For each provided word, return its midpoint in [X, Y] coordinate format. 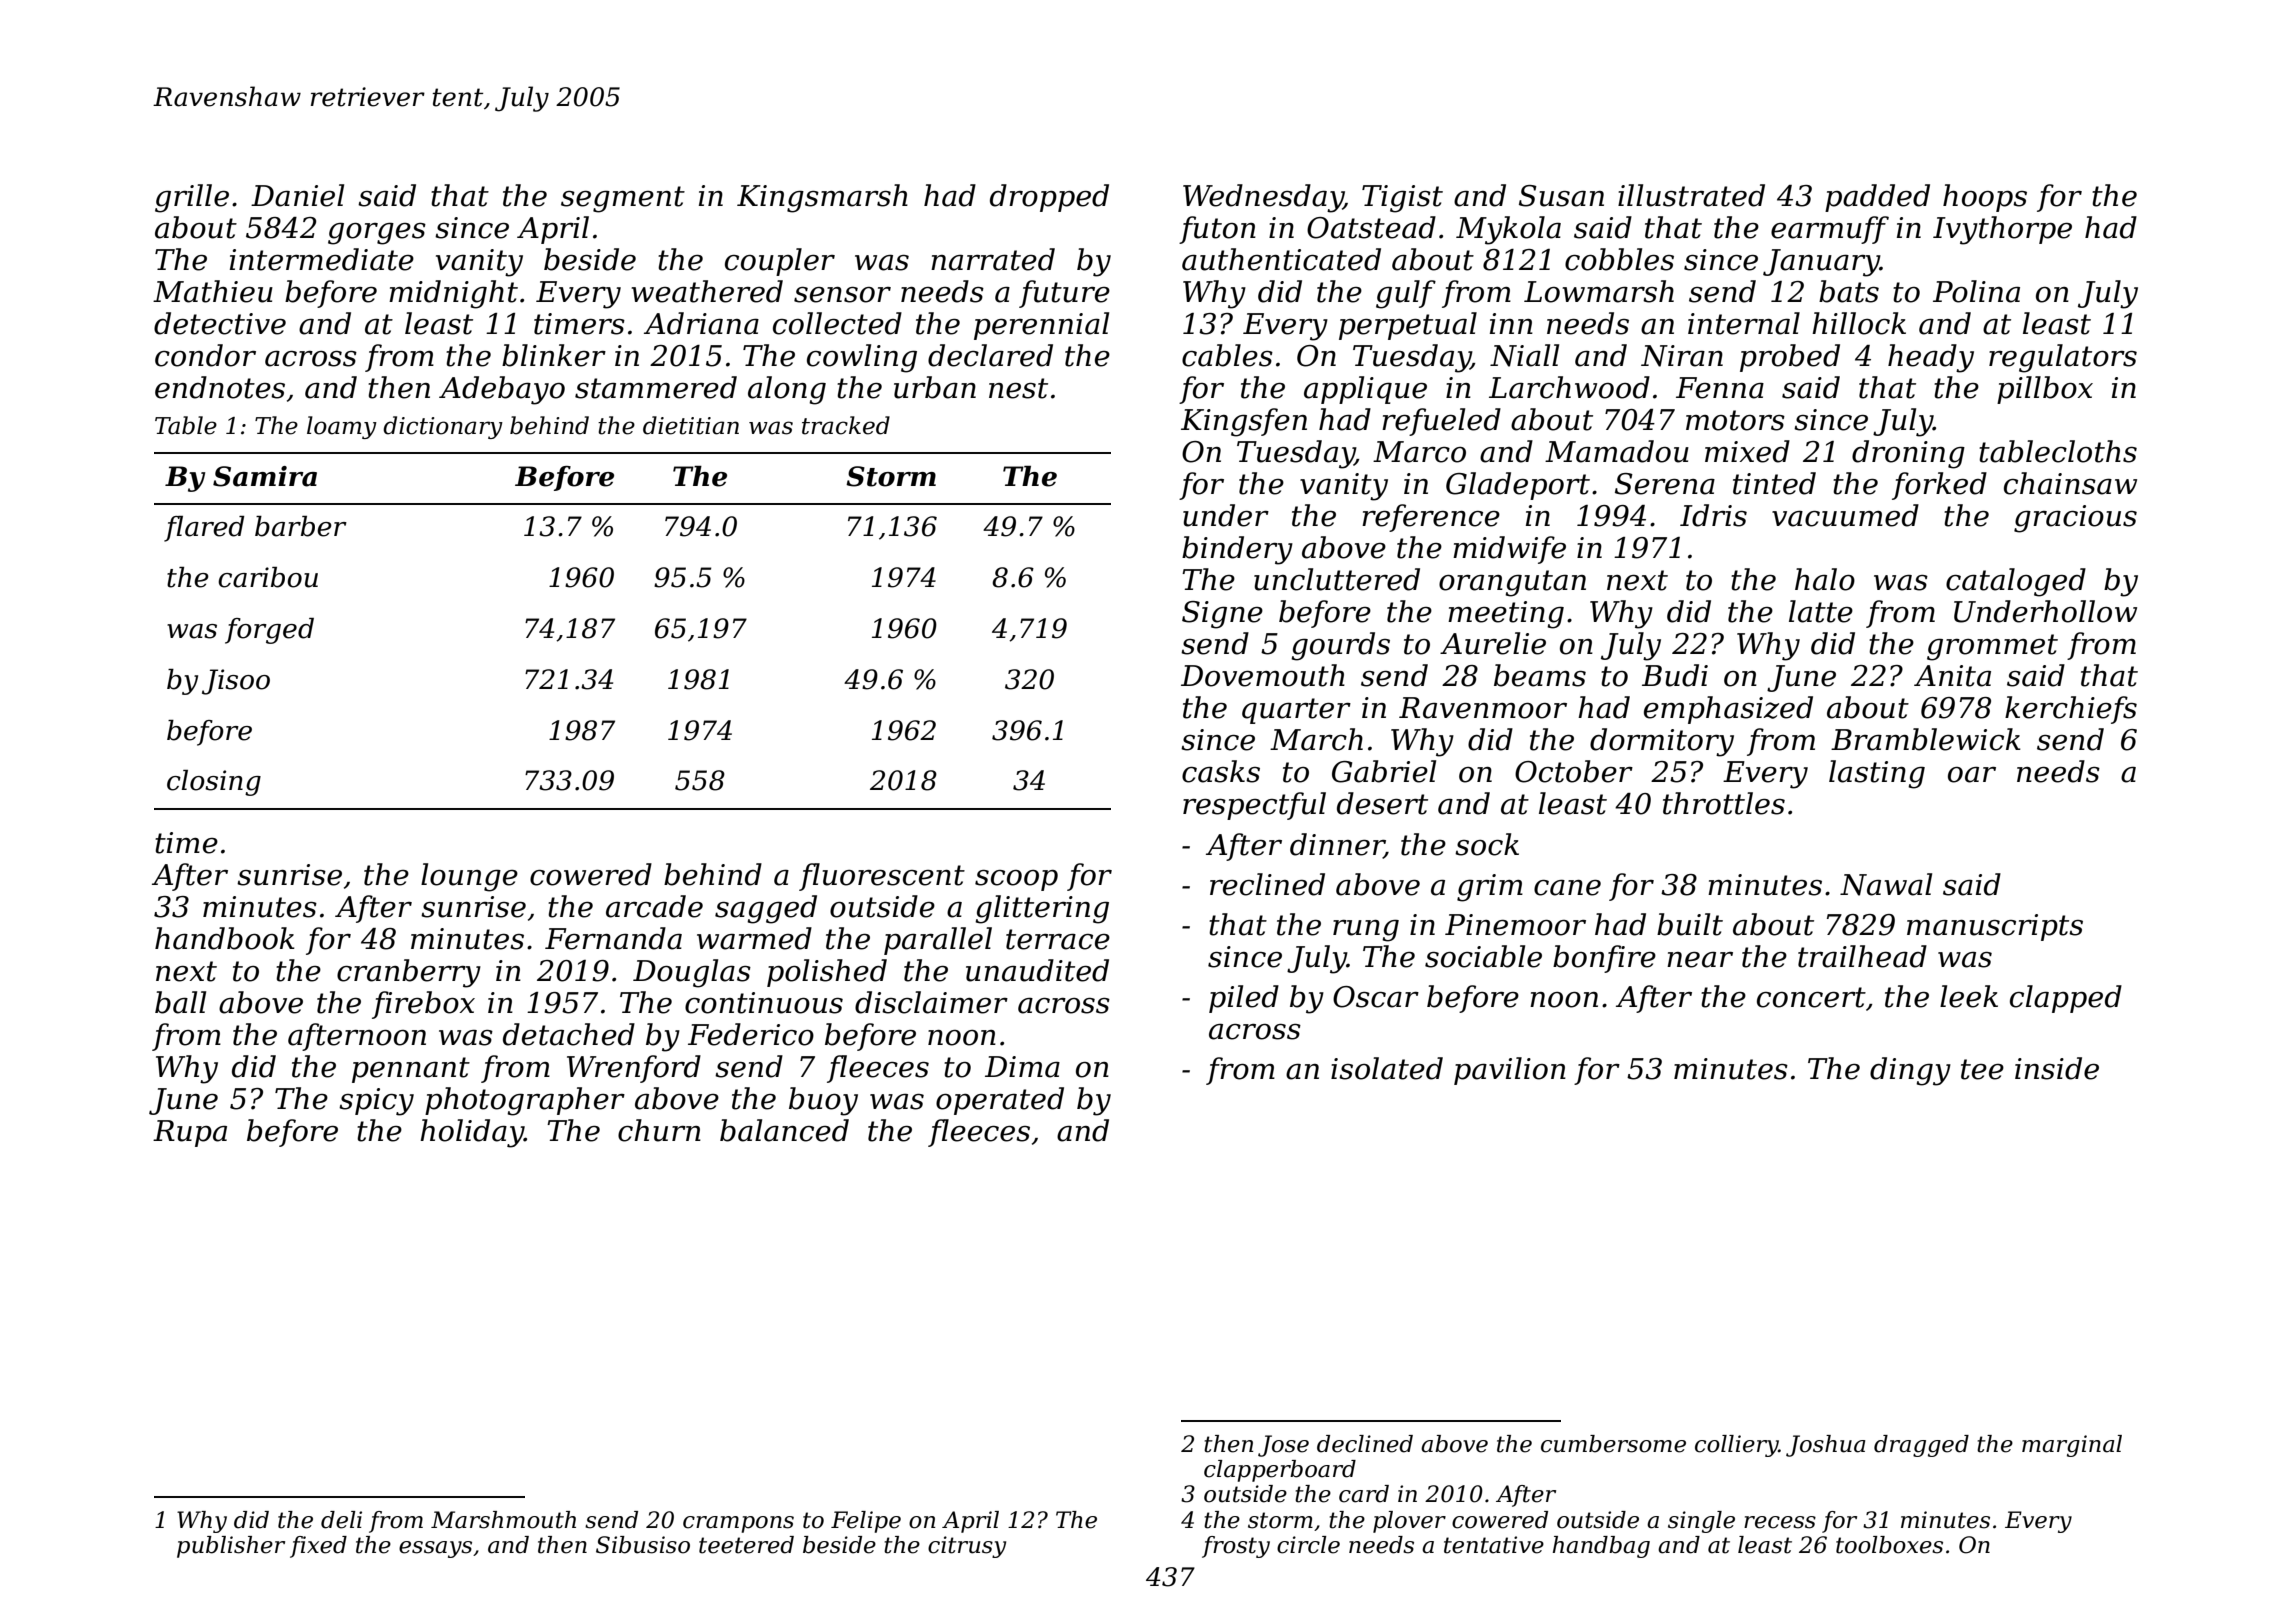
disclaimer [931, 1002]
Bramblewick [1926, 739]
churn [659, 1130]
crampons [738, 1524]
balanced [784, 1130]
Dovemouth [1263, 675]
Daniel [297, 195]
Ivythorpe [2002, 230]
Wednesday [1263, 198]
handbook [225, 938]
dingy [1910, 1071]
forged [269, 631]
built [1690, 924]
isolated [1387, 1068]
